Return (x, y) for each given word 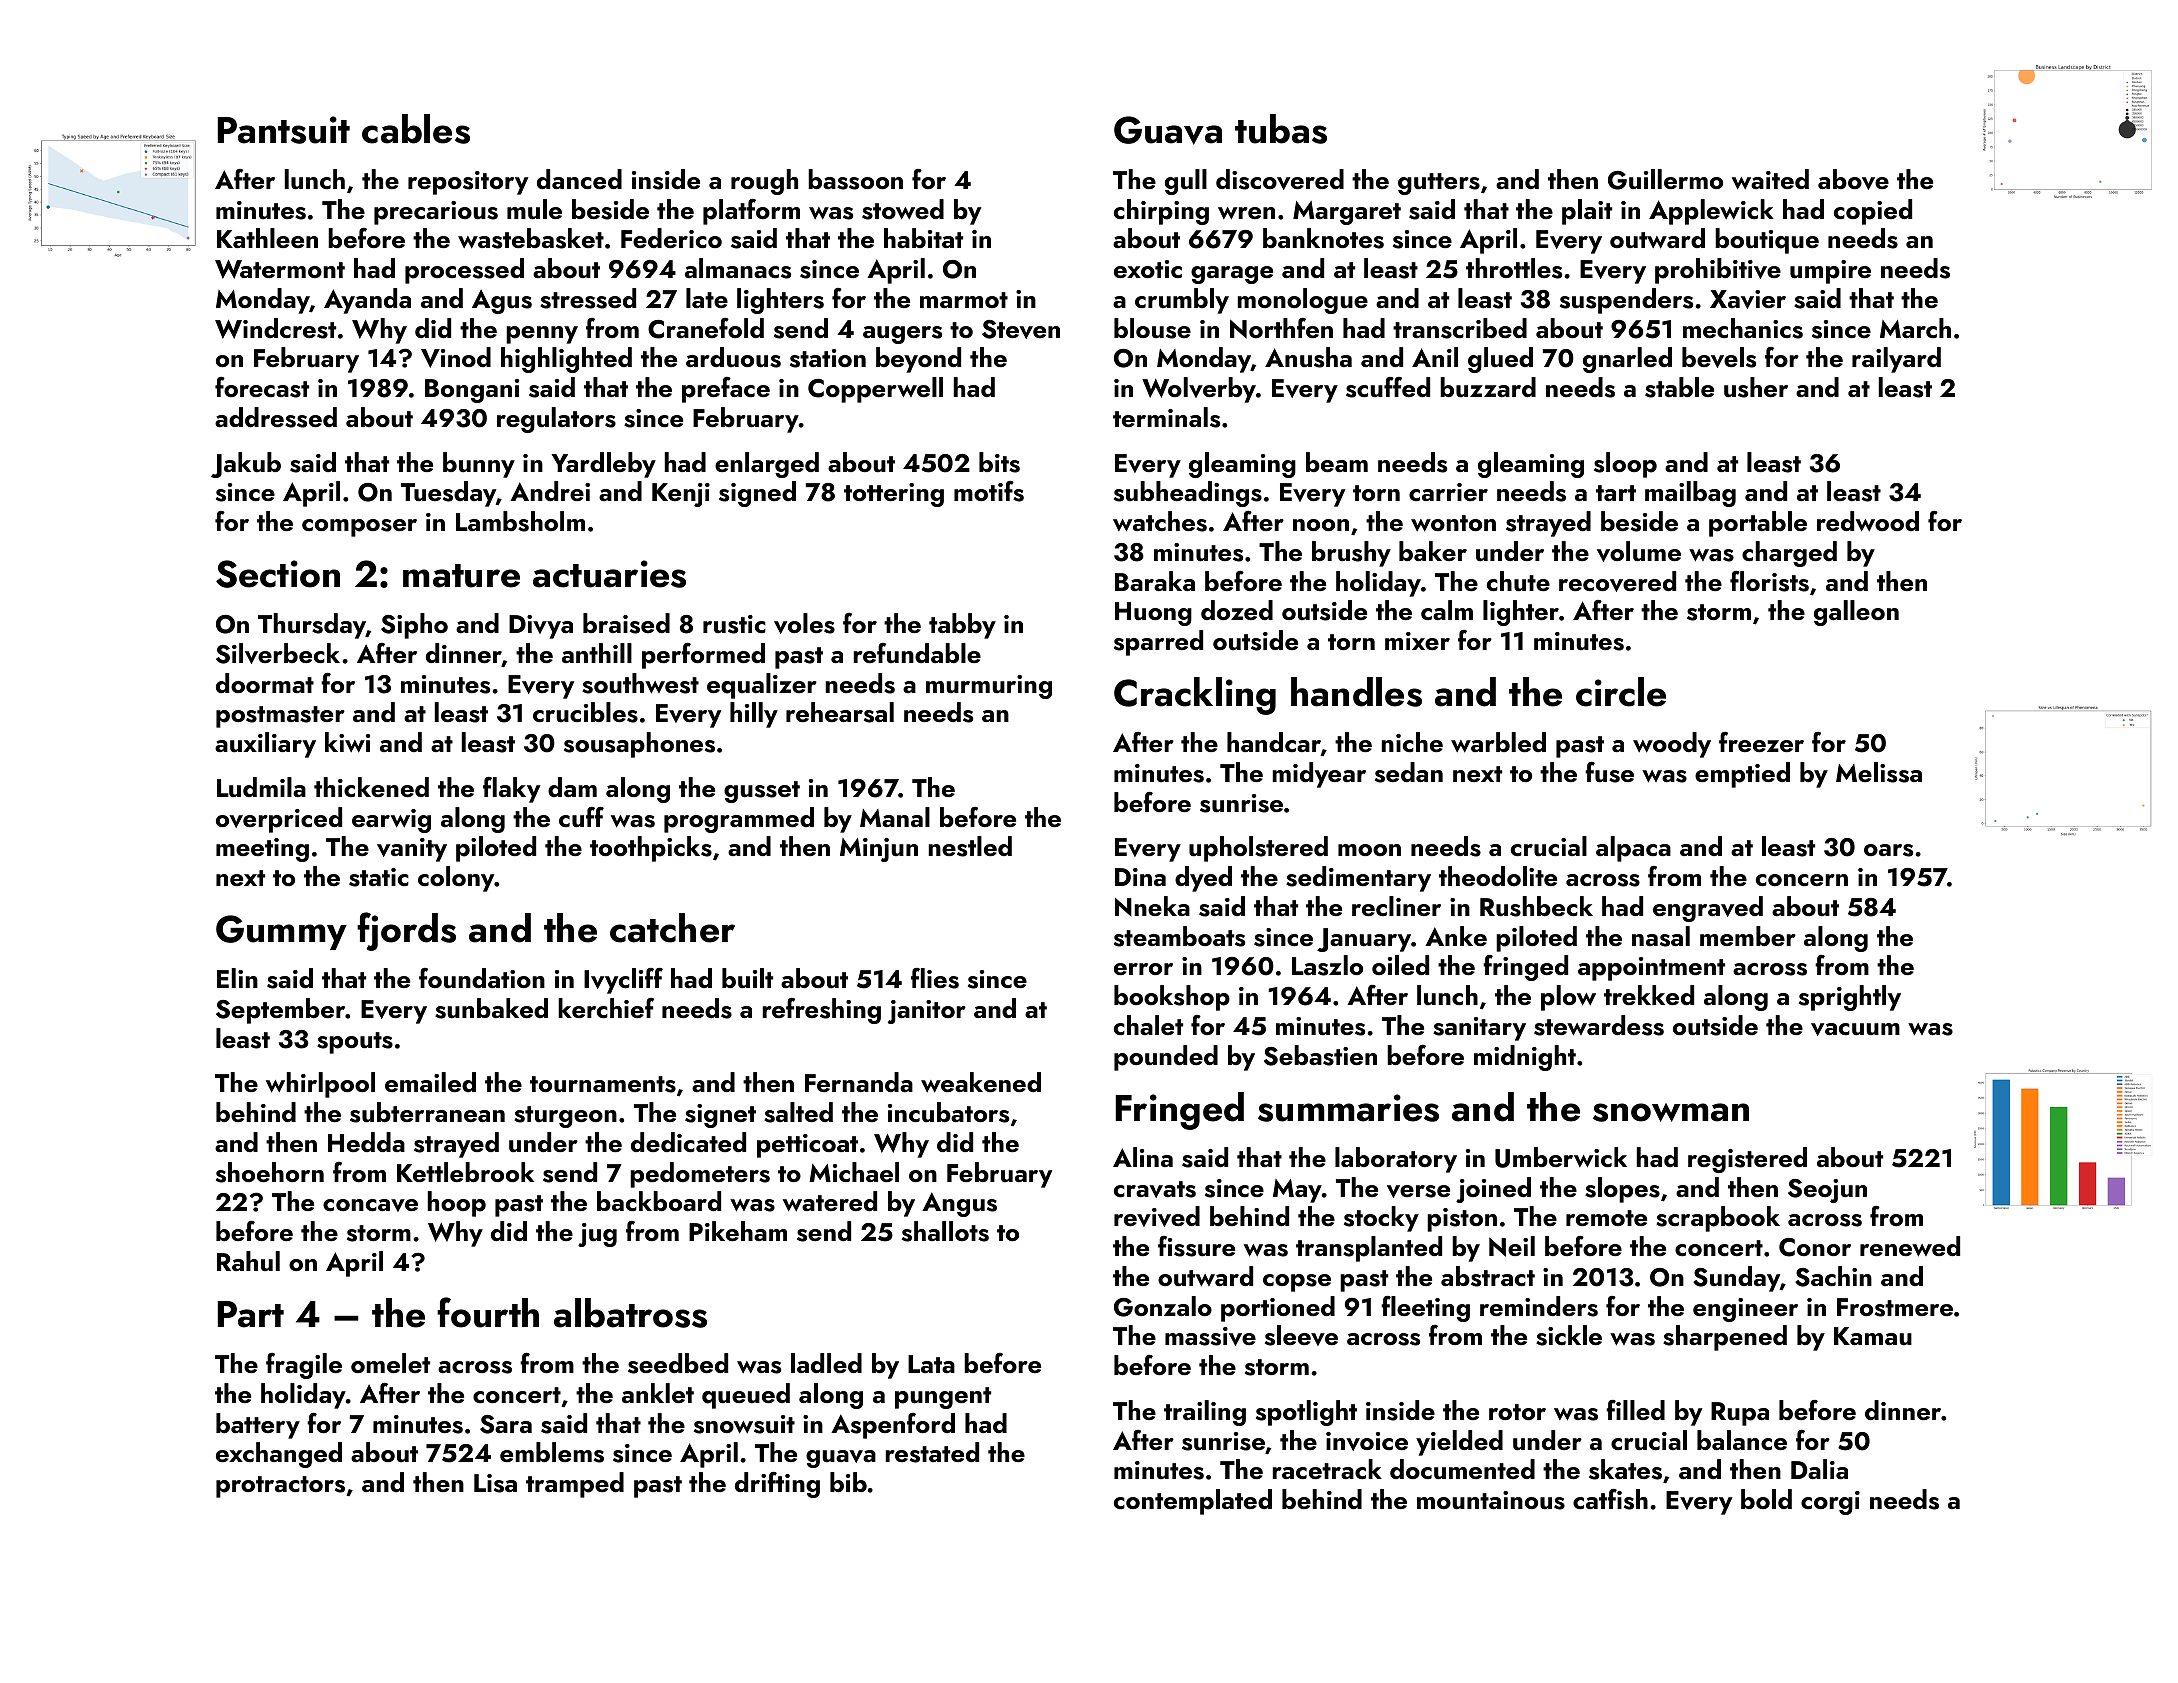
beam (1337, 462)
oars (1888, 850)
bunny (479, 465)
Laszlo (1327, 965)
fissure (1196, 1246)
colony (456, 879)
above (1853, 179)
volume (1639, 551)
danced (579, 179)
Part (250, 1314)
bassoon (855, 179)
